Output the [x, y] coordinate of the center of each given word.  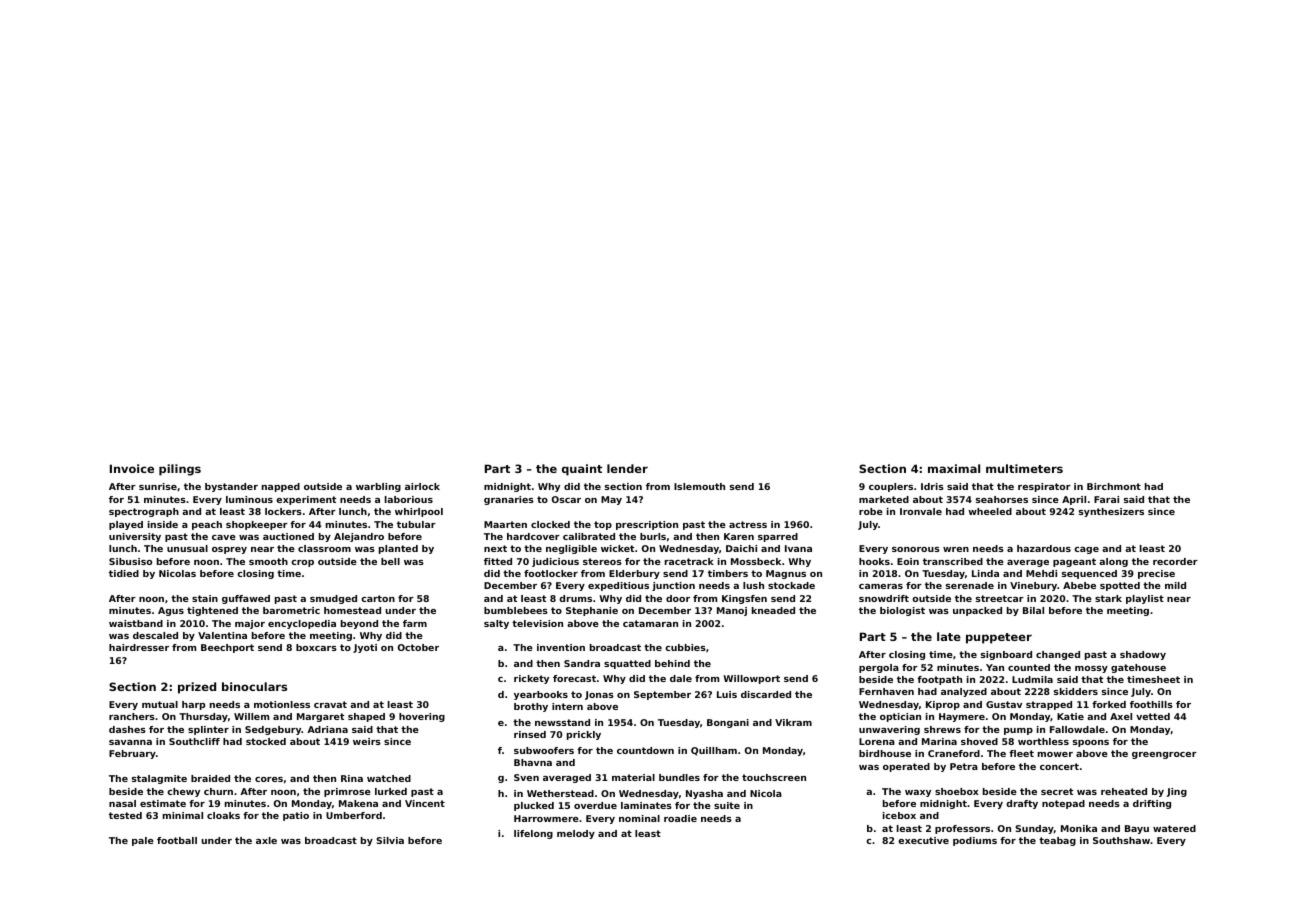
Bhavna [533, 762]
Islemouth [699, 486]
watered [1174, 828]
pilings [180, 470]
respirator [1044, 487]
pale [143, 841]
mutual [160, 704]
